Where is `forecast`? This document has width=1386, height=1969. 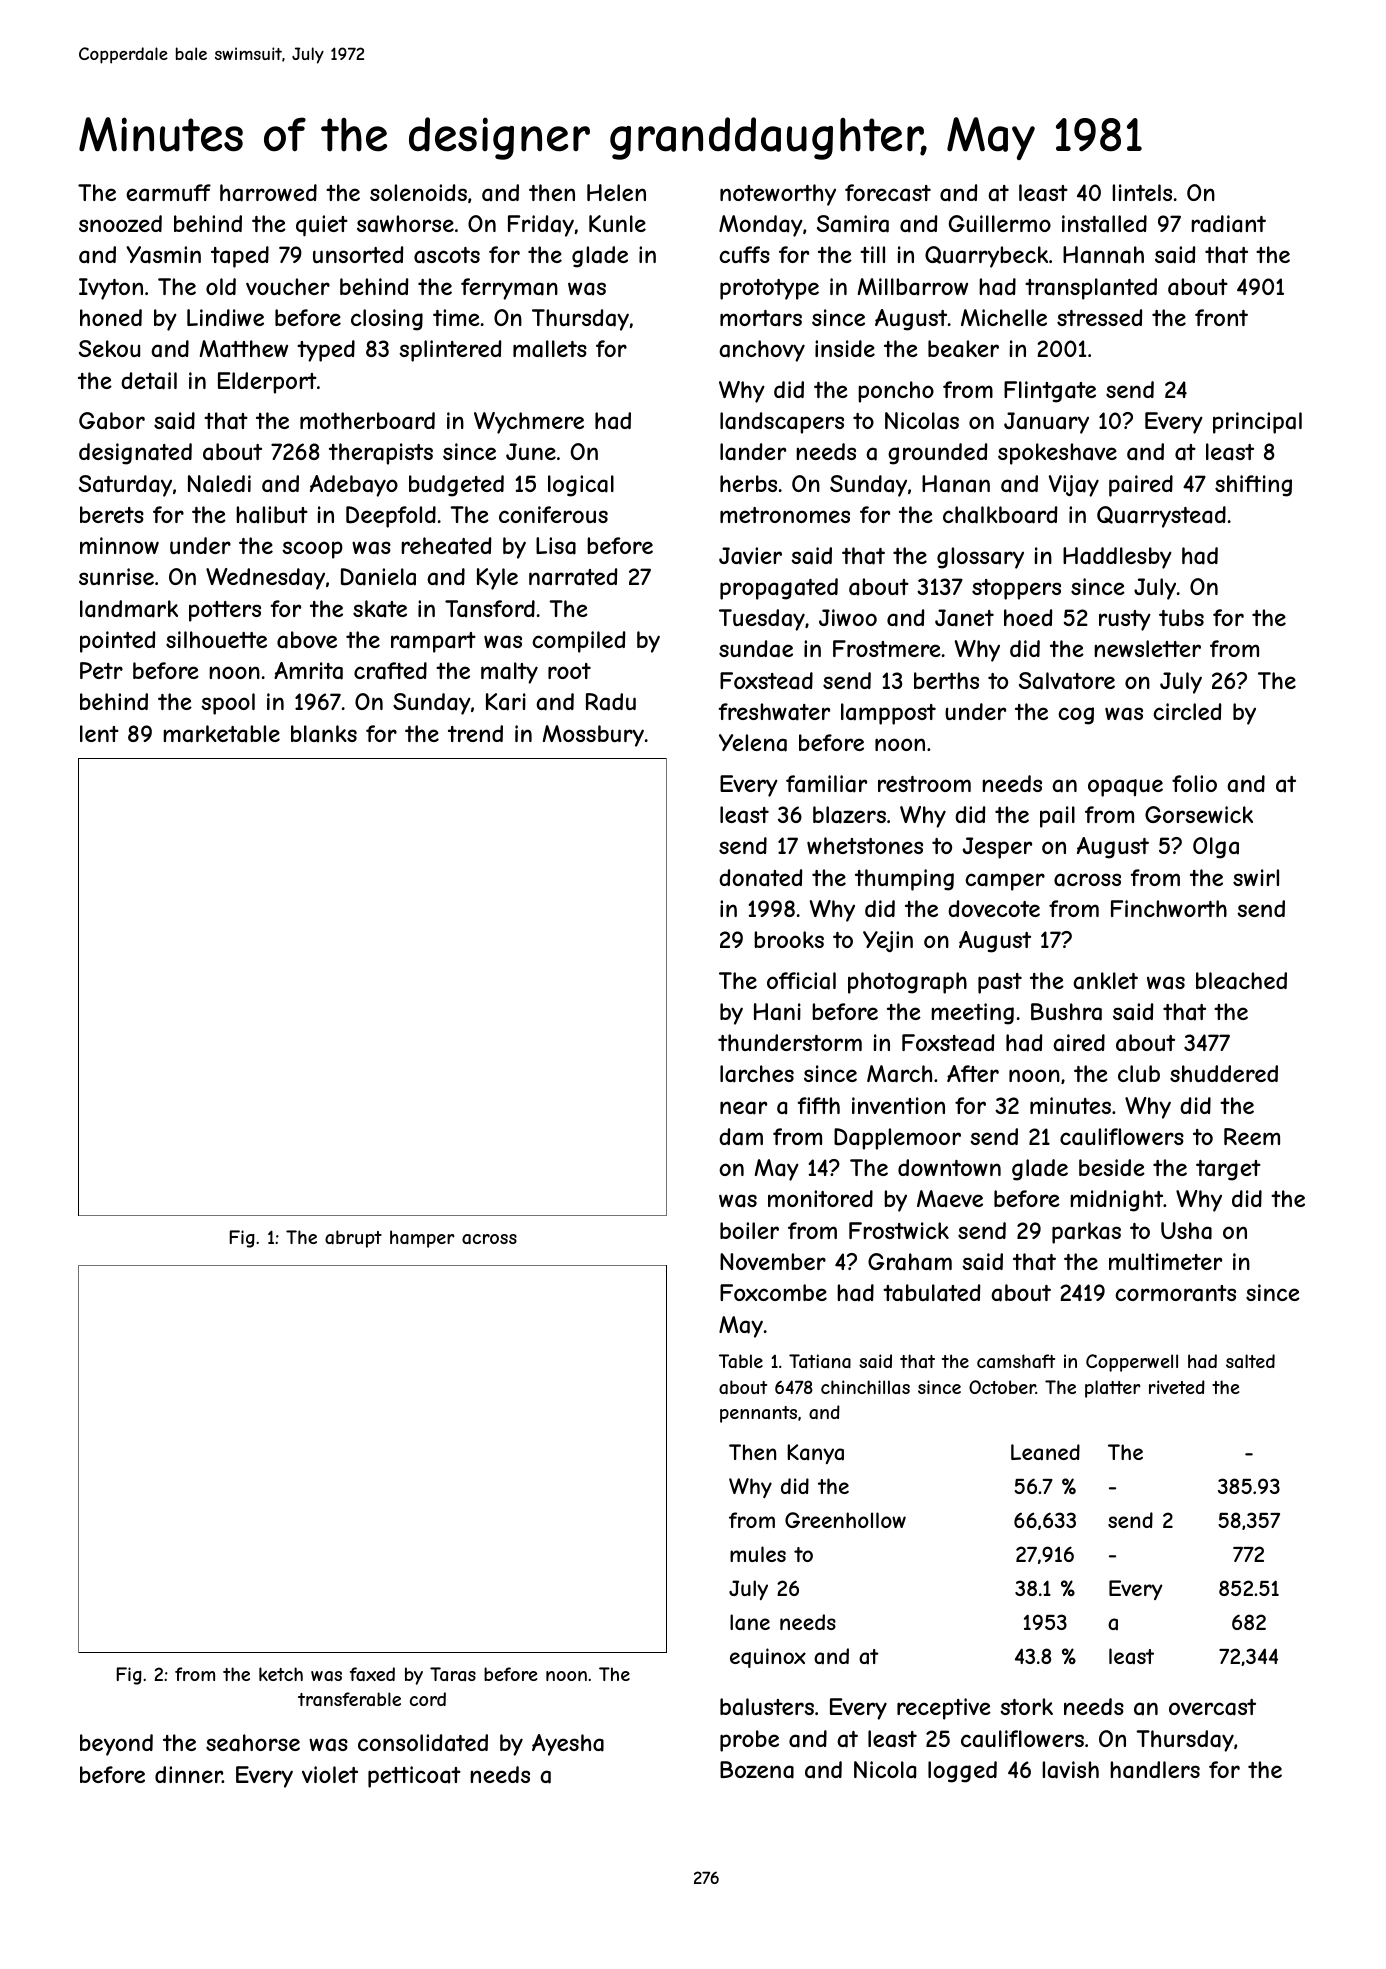
forecast is located at coordinates (888, 193).
